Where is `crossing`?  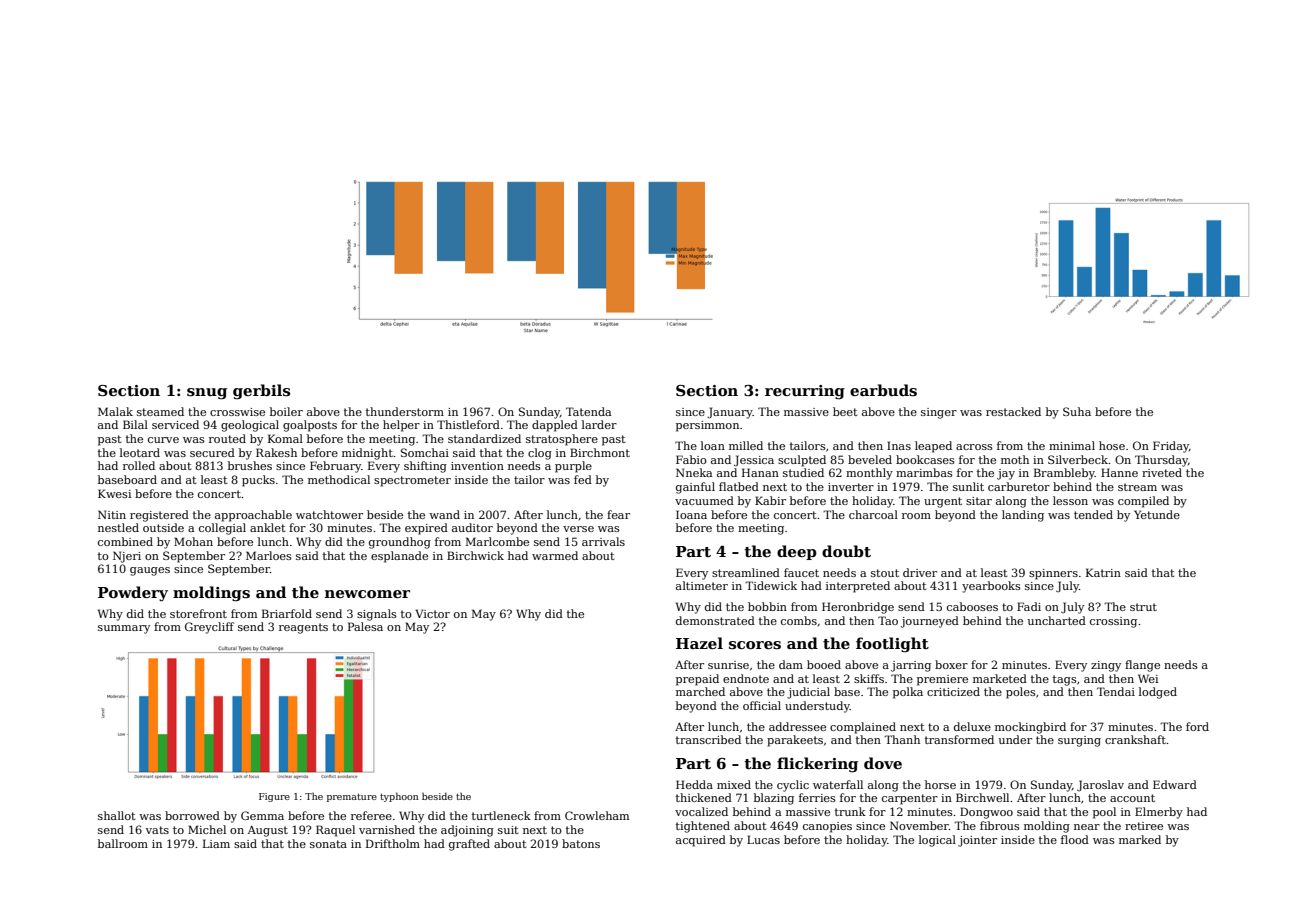 crossing is located at coordinates (1113, 622).
